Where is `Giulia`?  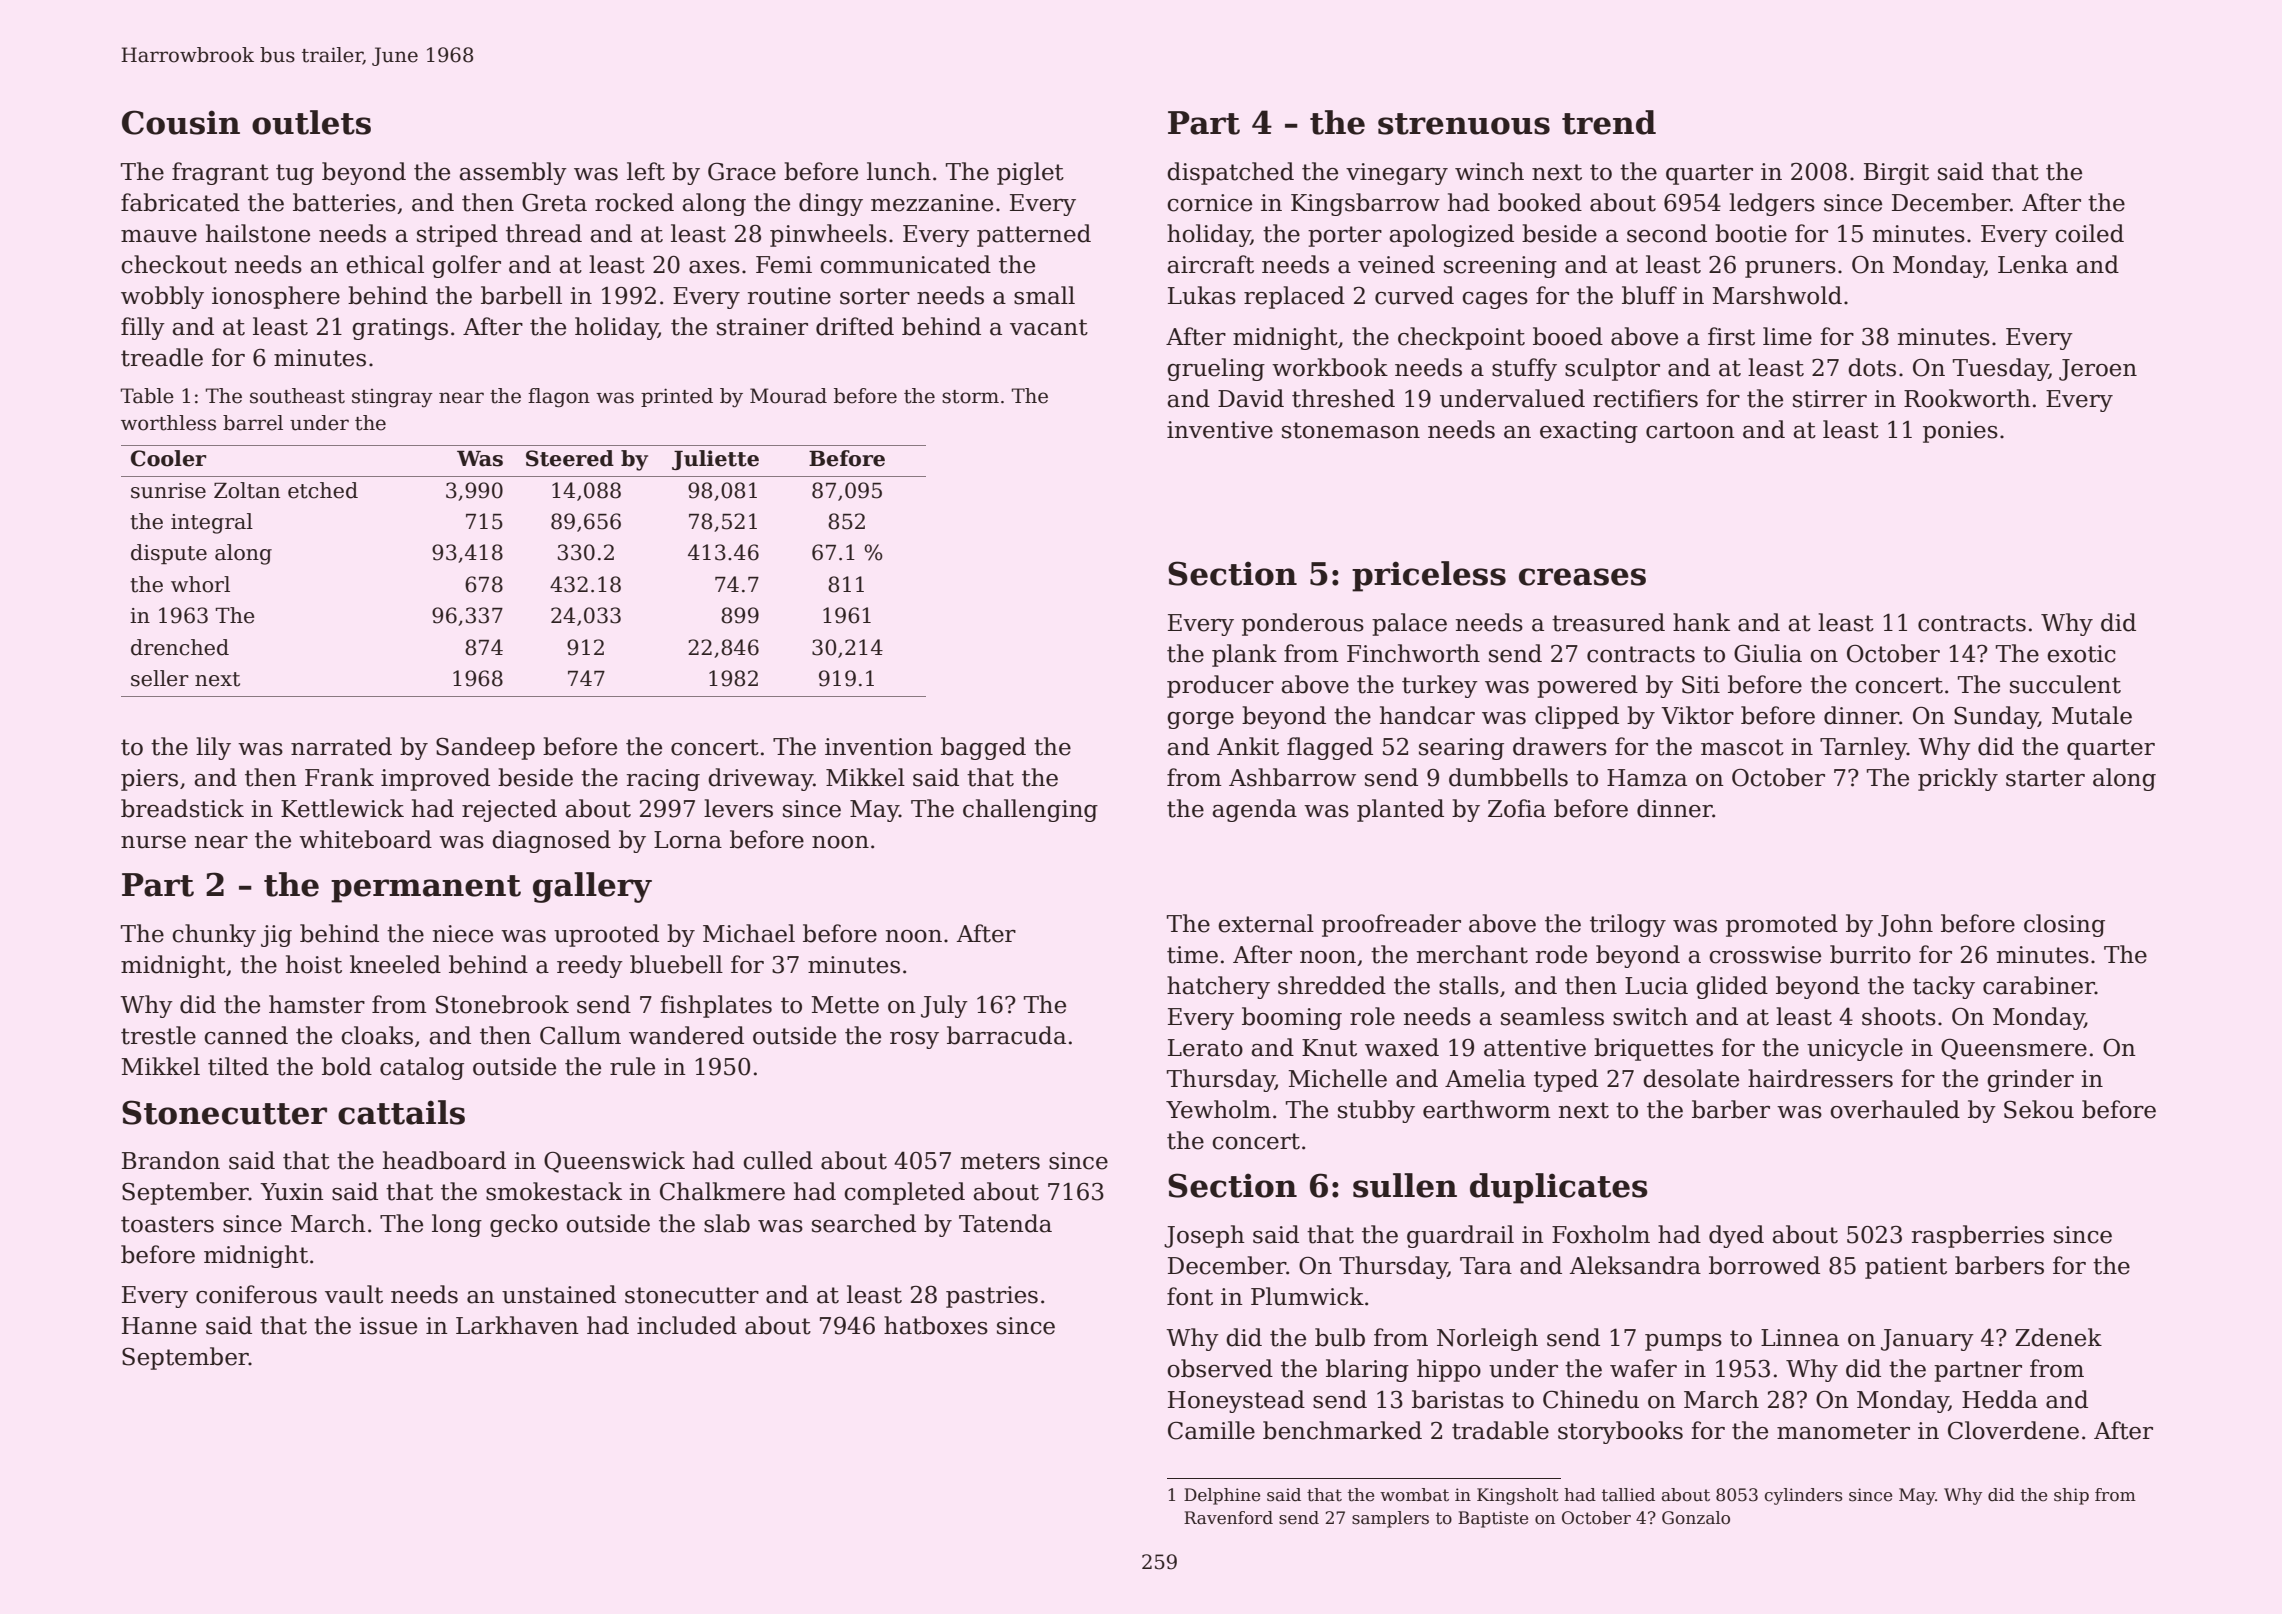 Giulia is located at coordinates (1768, 653).
